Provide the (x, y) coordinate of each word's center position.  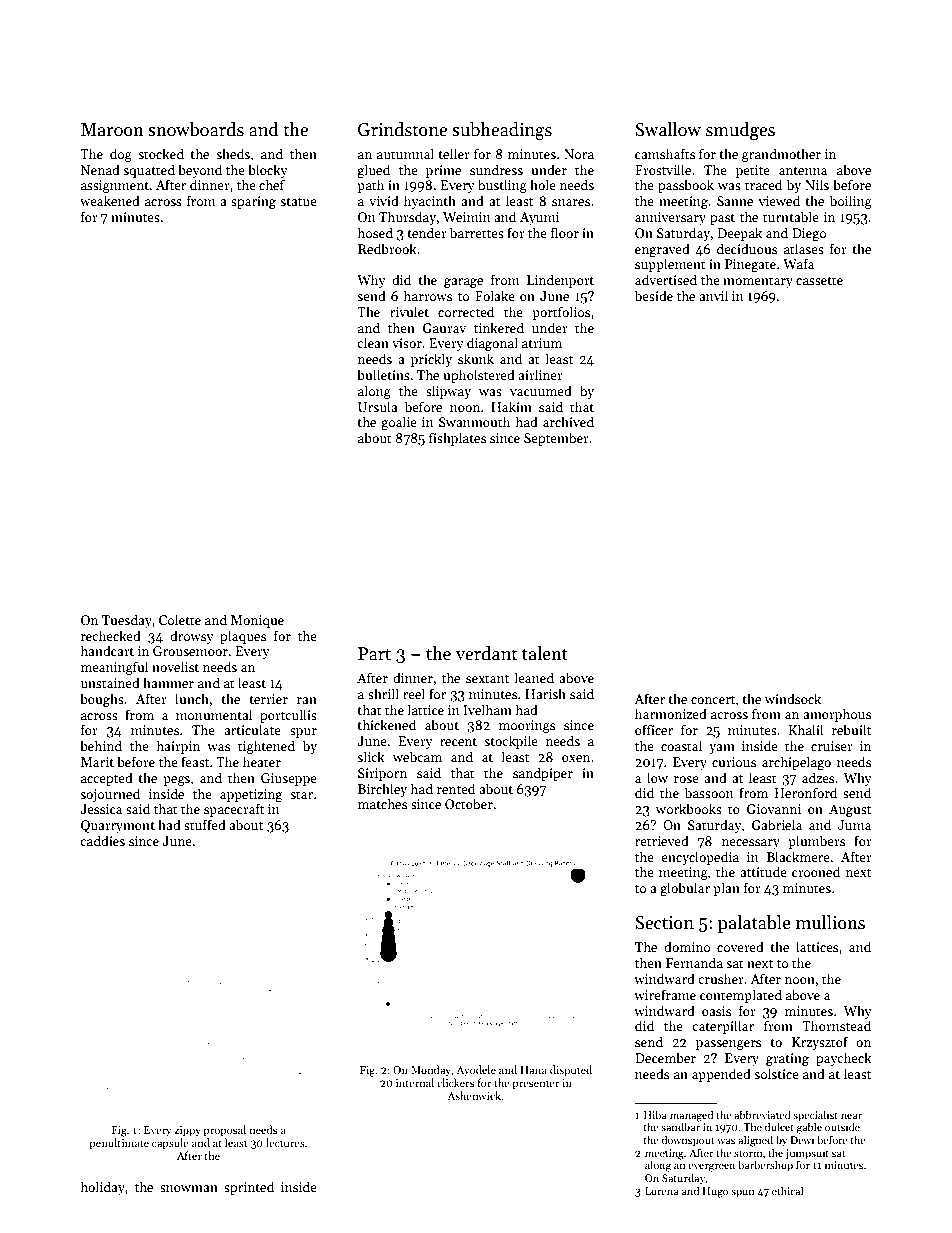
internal (415, 1082)
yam (722, 749)
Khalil (806, 729)
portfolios (561, 313)
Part (374, 654)
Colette (180, 619)
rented (456, 788)
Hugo (715, 1192)
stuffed (205, 824)
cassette (819, 280)
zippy (187, 1131)
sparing (253, 202)
